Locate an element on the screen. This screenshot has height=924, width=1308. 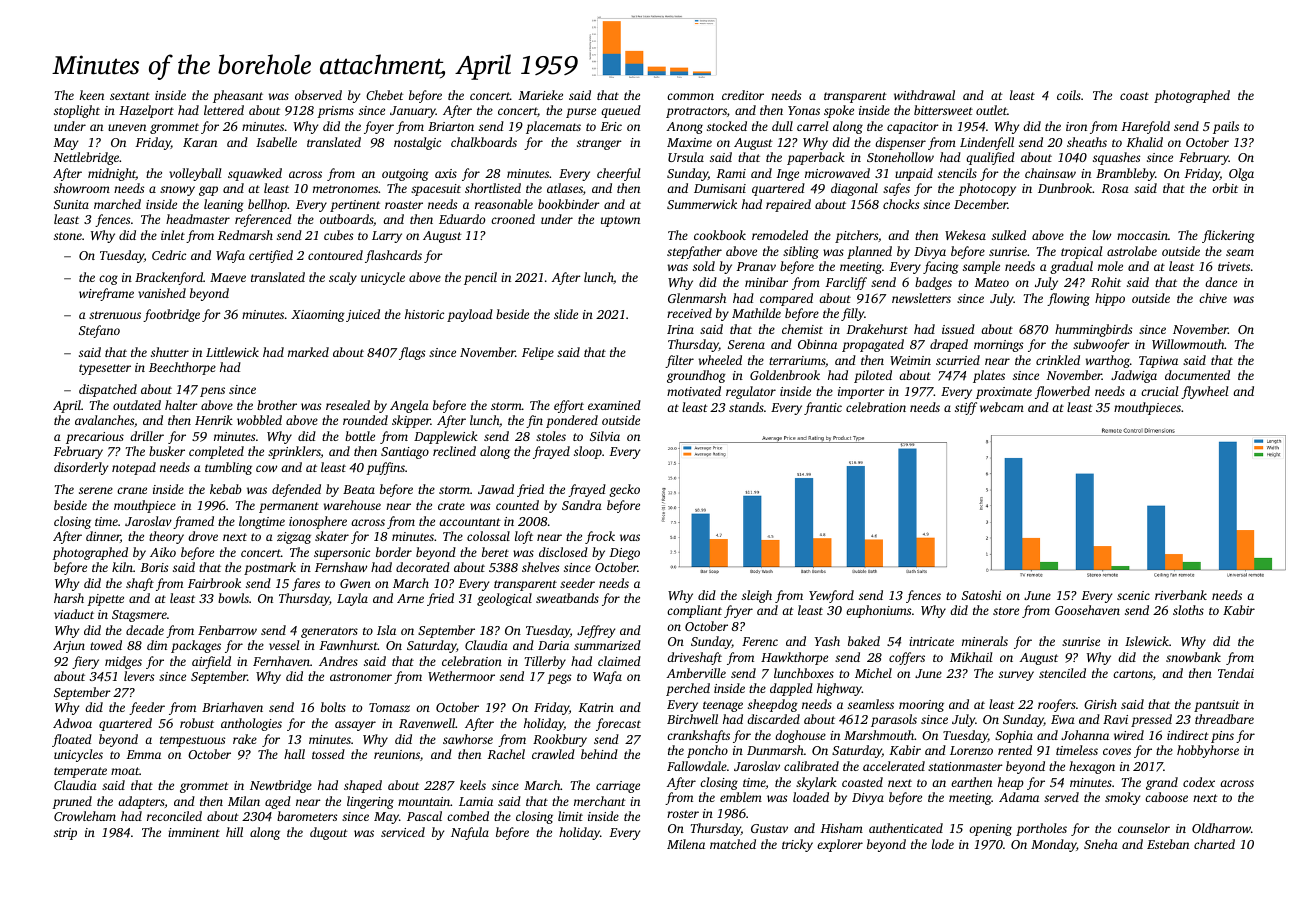
border is located at coordinates (394, 552).
